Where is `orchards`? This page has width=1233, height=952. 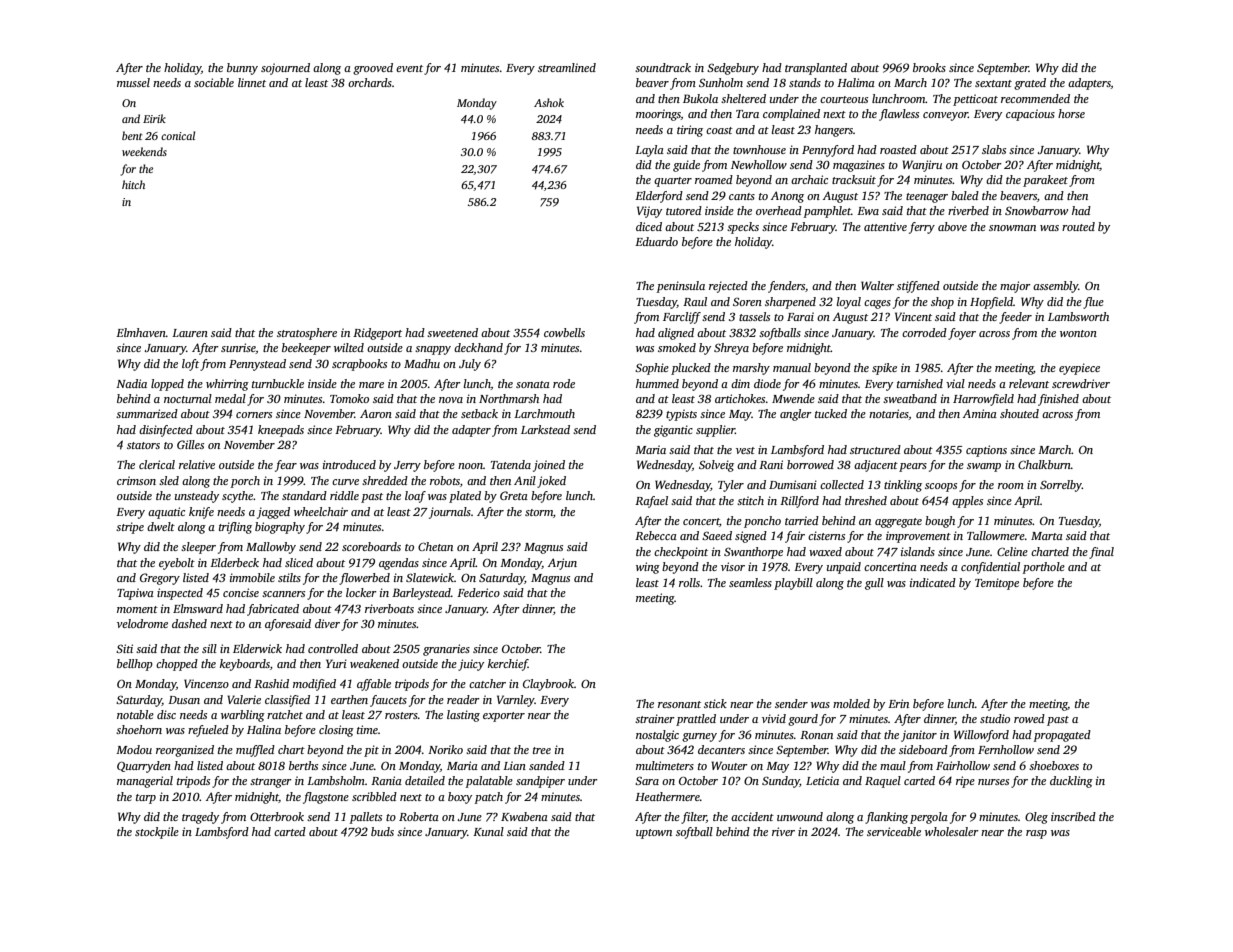 orchards is located at coordinates (370, 82).
